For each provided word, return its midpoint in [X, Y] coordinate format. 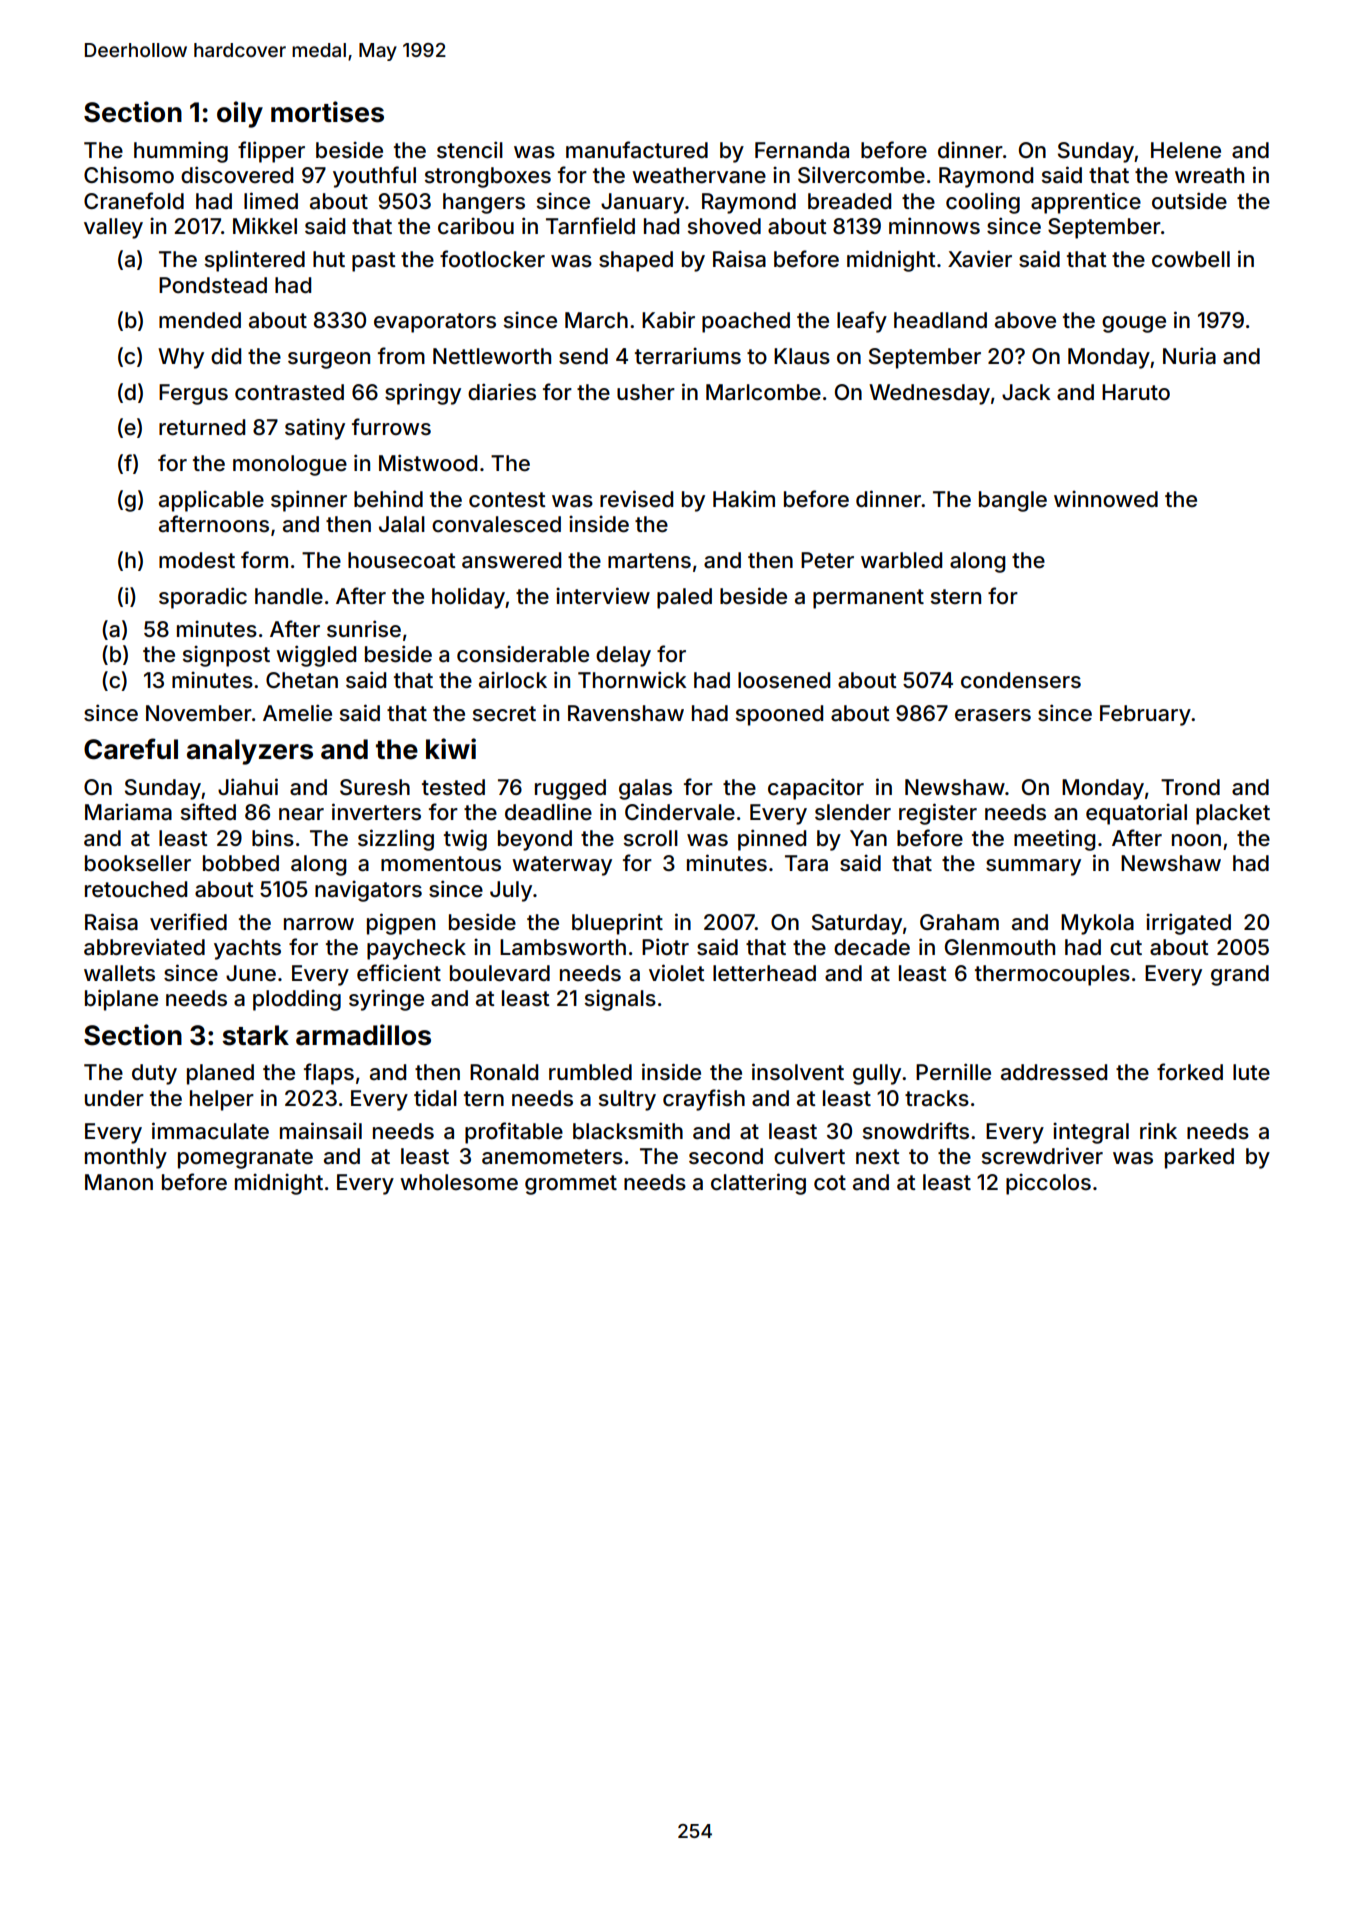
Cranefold [134, 201]
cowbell [1191, 259]
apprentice [1086, 203]
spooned [779, 715]
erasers [993, 715]
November [199, 713]
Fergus [193, 394]
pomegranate [245, 1159]
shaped [636, 261]
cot [830, 1183]
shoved [724, 226]
